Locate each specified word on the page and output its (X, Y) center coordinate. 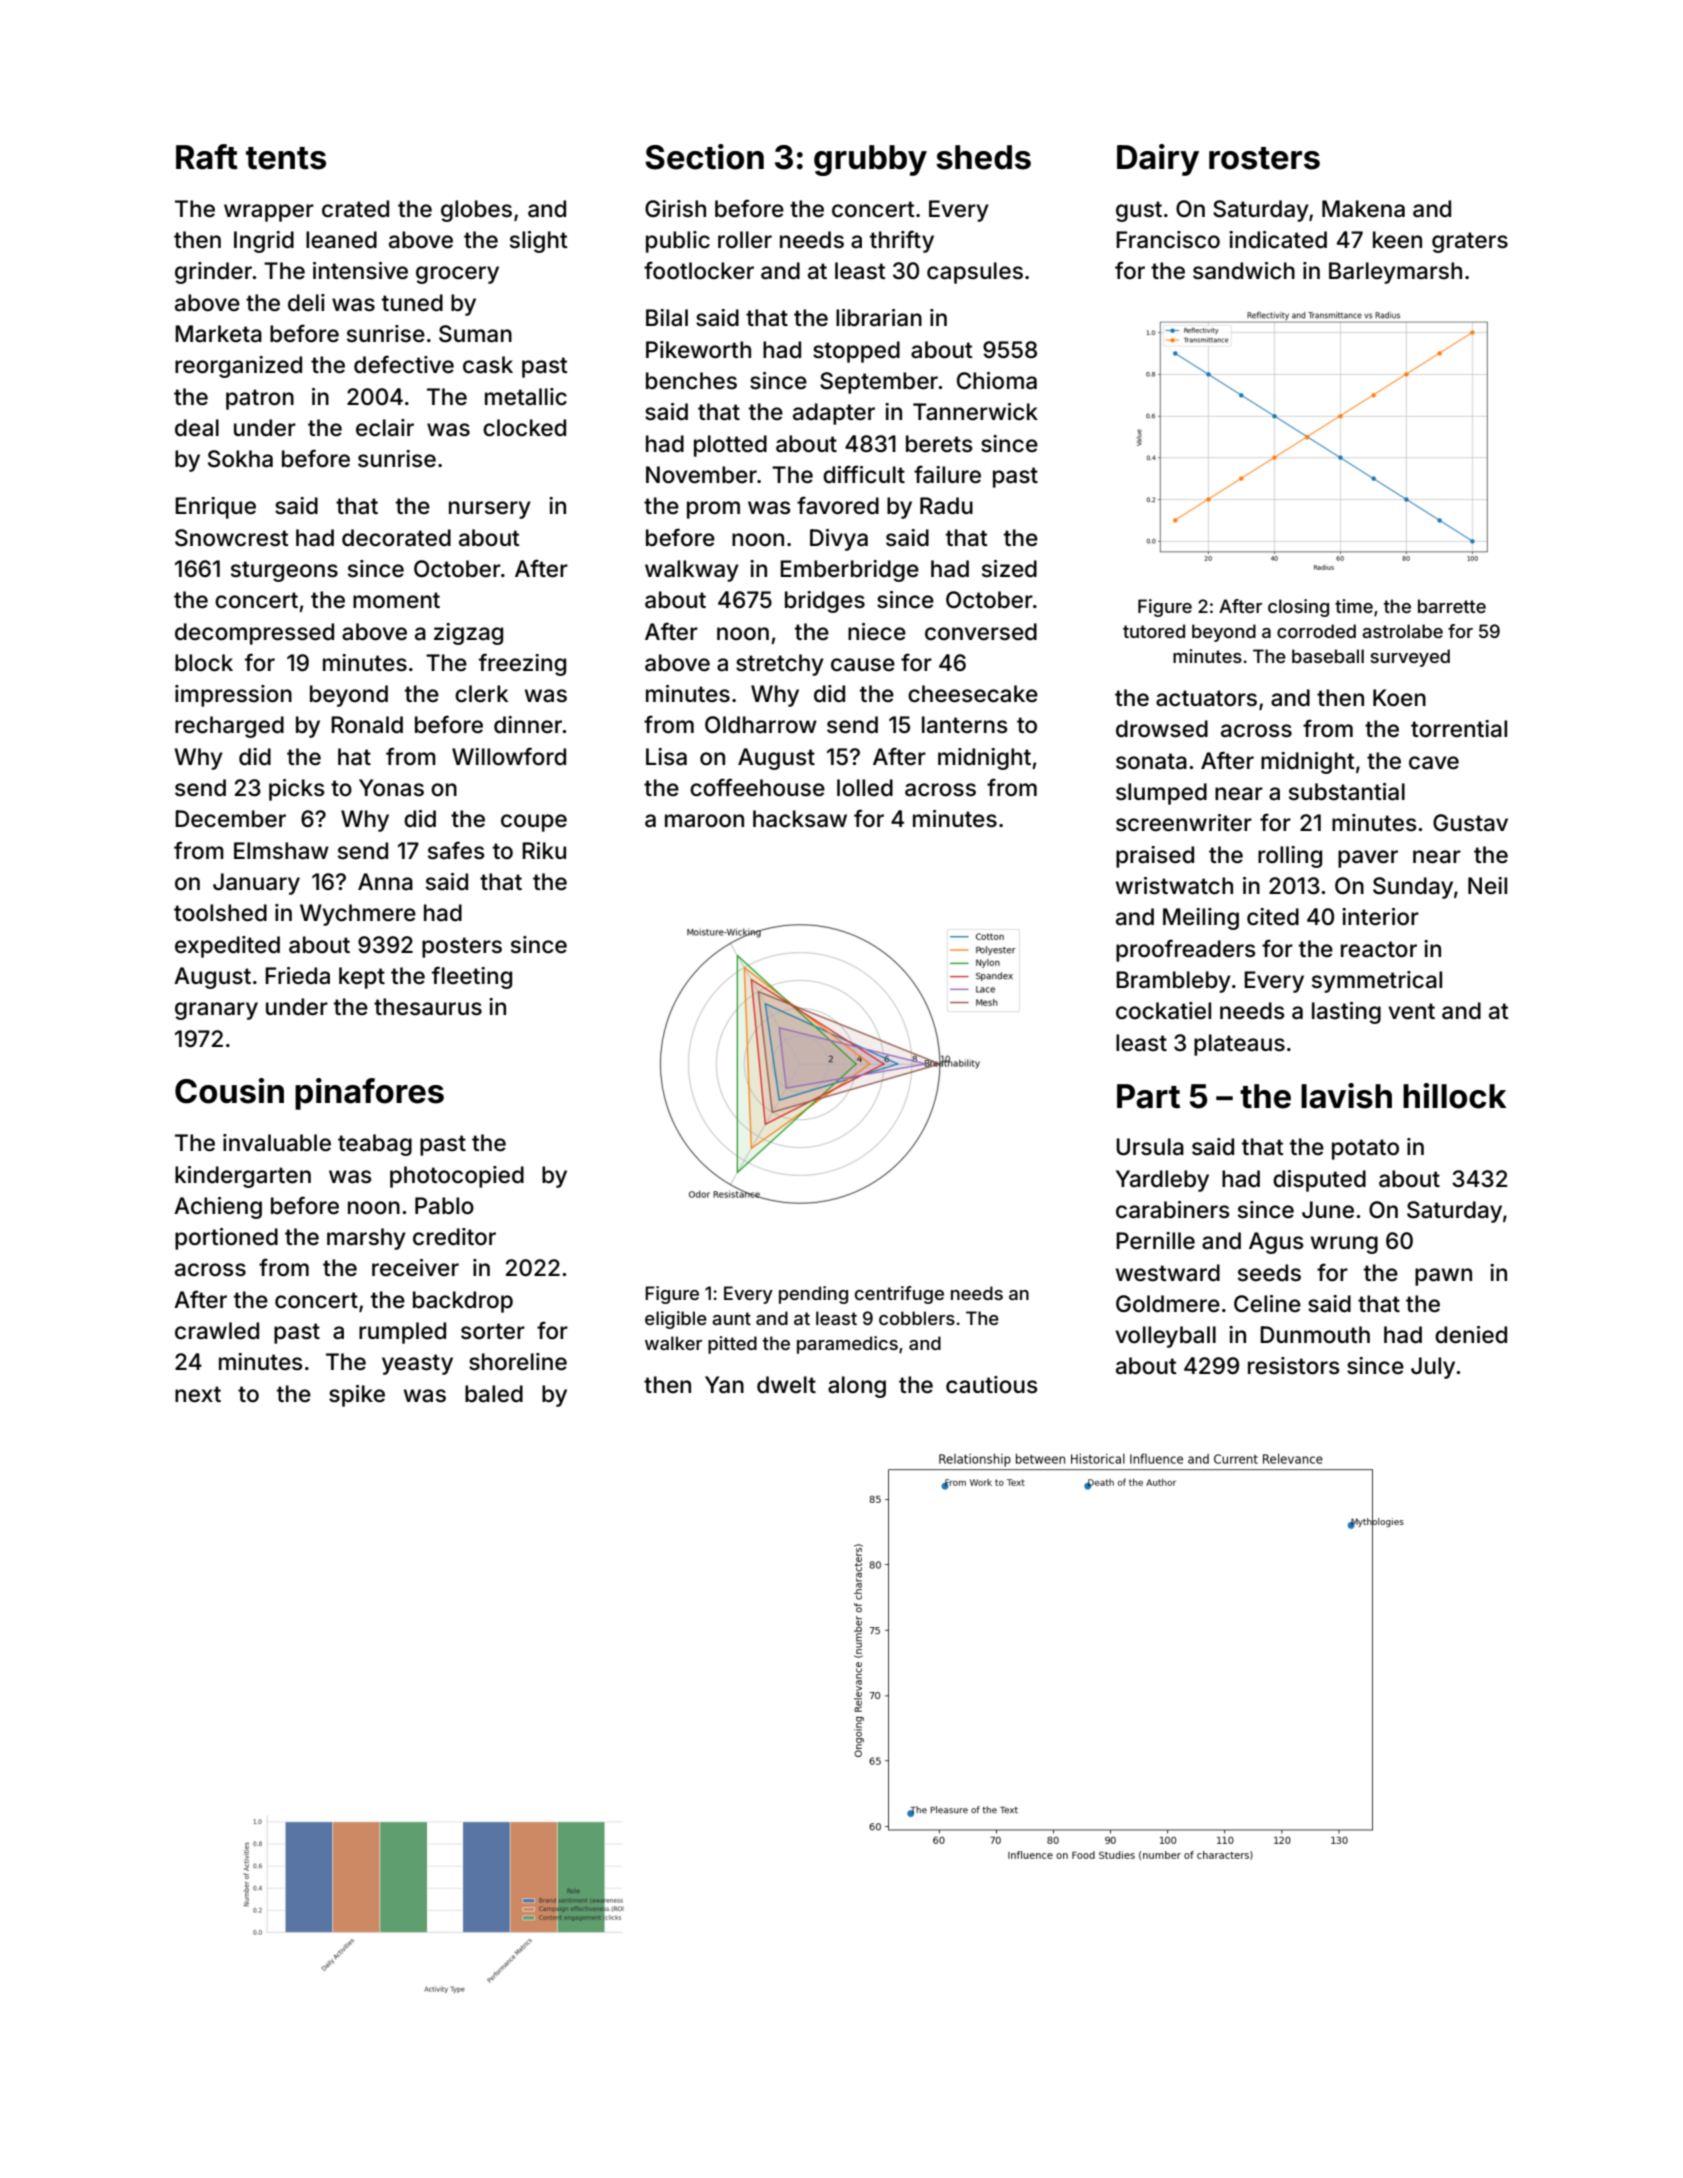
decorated (396, 538)
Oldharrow (761, 725)
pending (813, 1295)
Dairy (1158, 160)
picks (297, 790)
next (198, 1394)
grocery (457, 275)
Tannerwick (975, 412)
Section (704, 157)
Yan (724, 1385)
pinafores (369, 1094)
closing (1298, 608)
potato (1365, 1149)
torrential (1459, 729)
